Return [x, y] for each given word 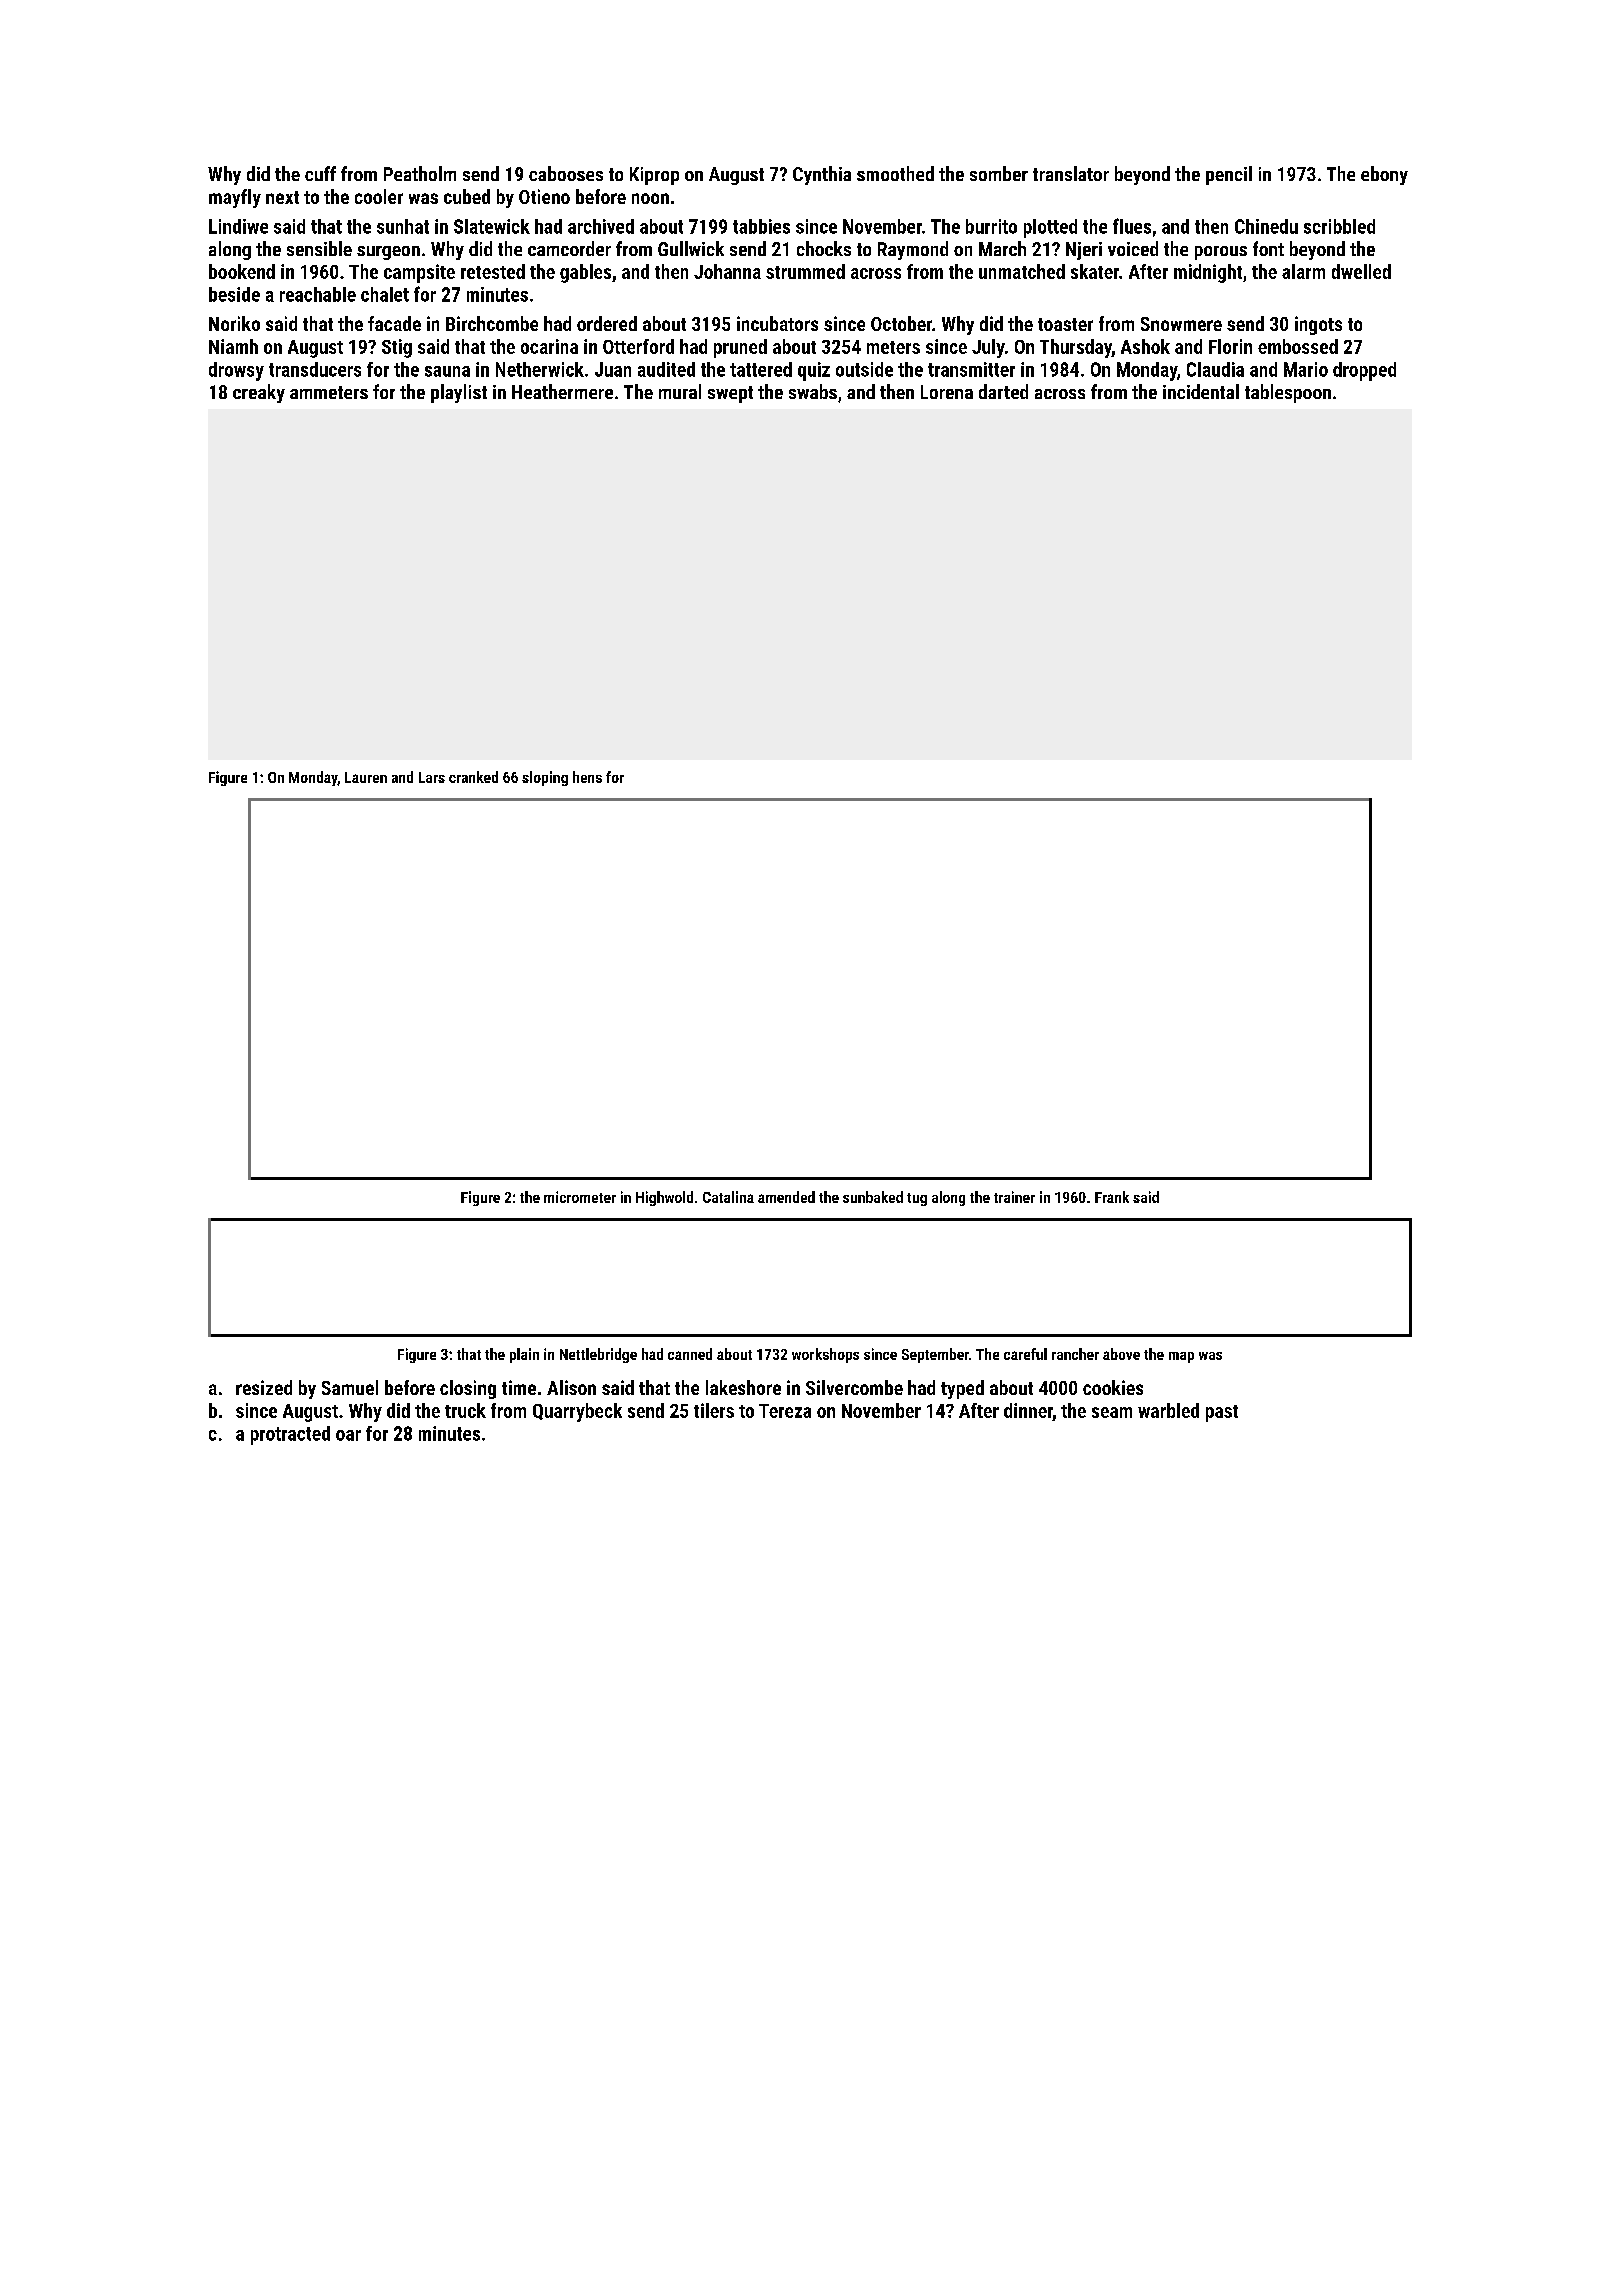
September [935, 1355]
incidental [1201, 391]
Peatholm [420, 173]
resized [264, 1387]
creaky [259, 393]
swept [730, 394]
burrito [991, 226]
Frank [1112, 1197]
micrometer [580, 1197]
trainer [1014, 1197]
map [1181, 1357]
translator [1071, 173]
